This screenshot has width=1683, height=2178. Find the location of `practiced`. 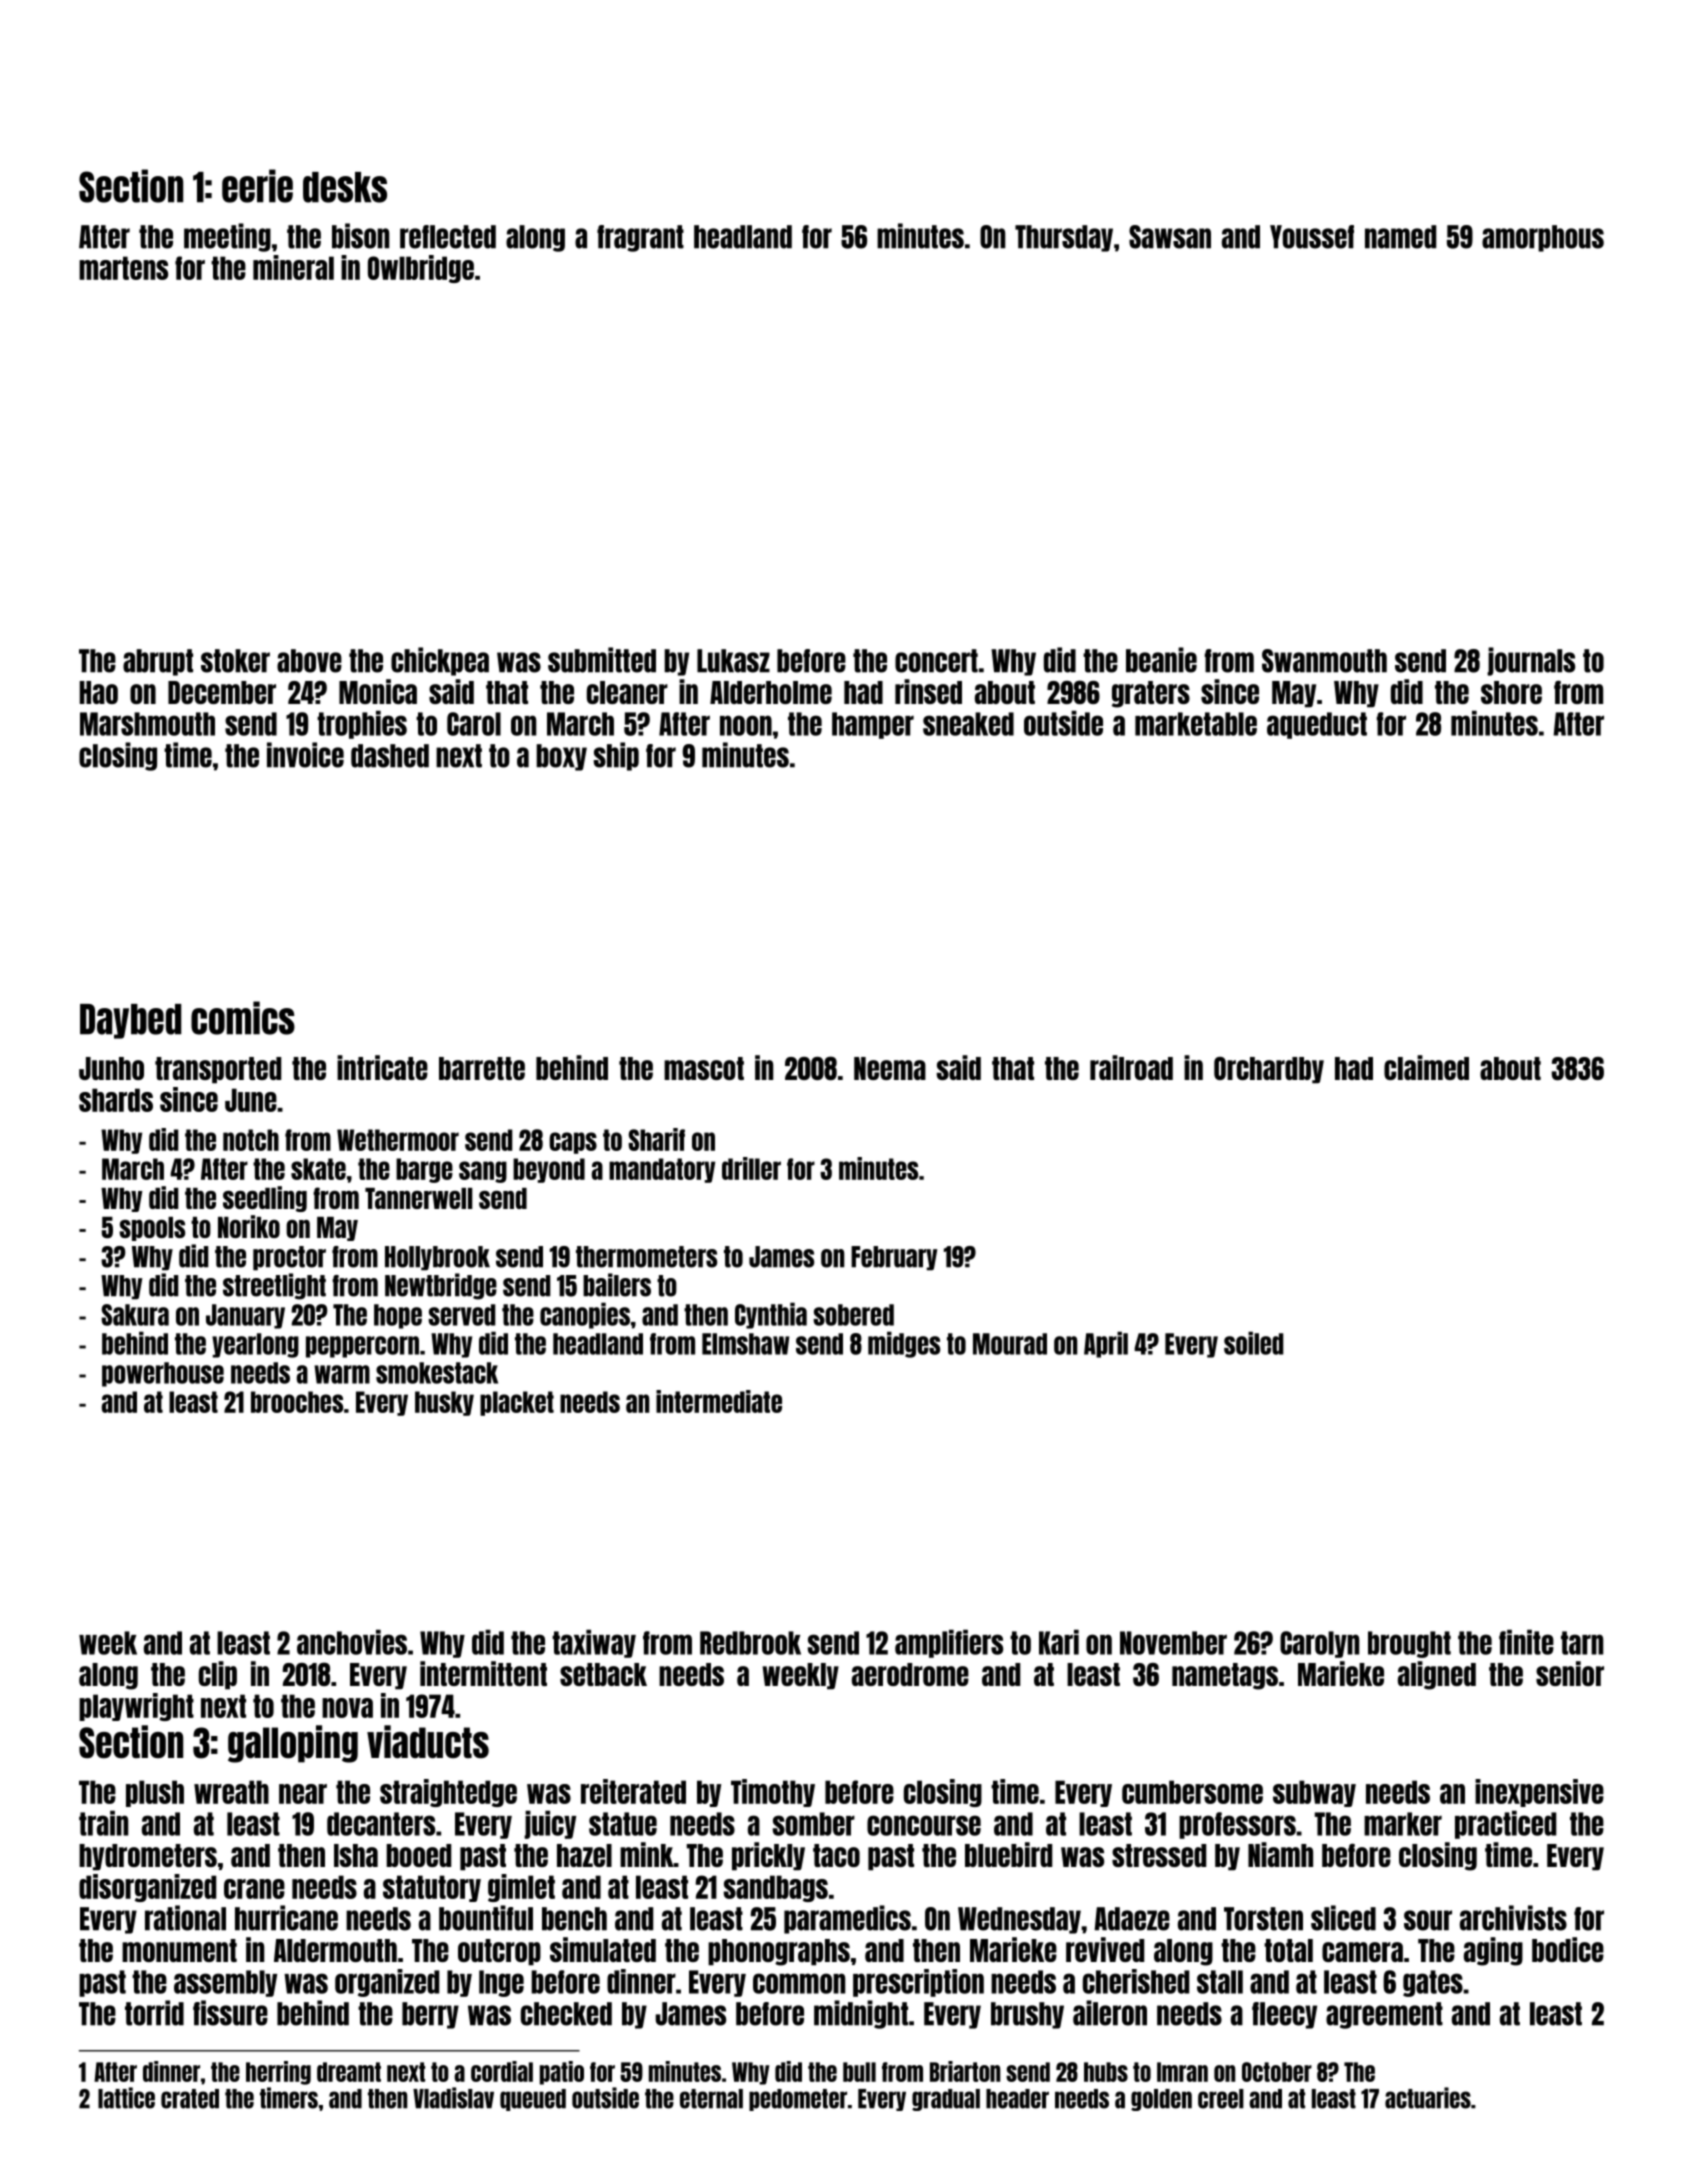

practiced is located at coordinates (1505, 1824).
